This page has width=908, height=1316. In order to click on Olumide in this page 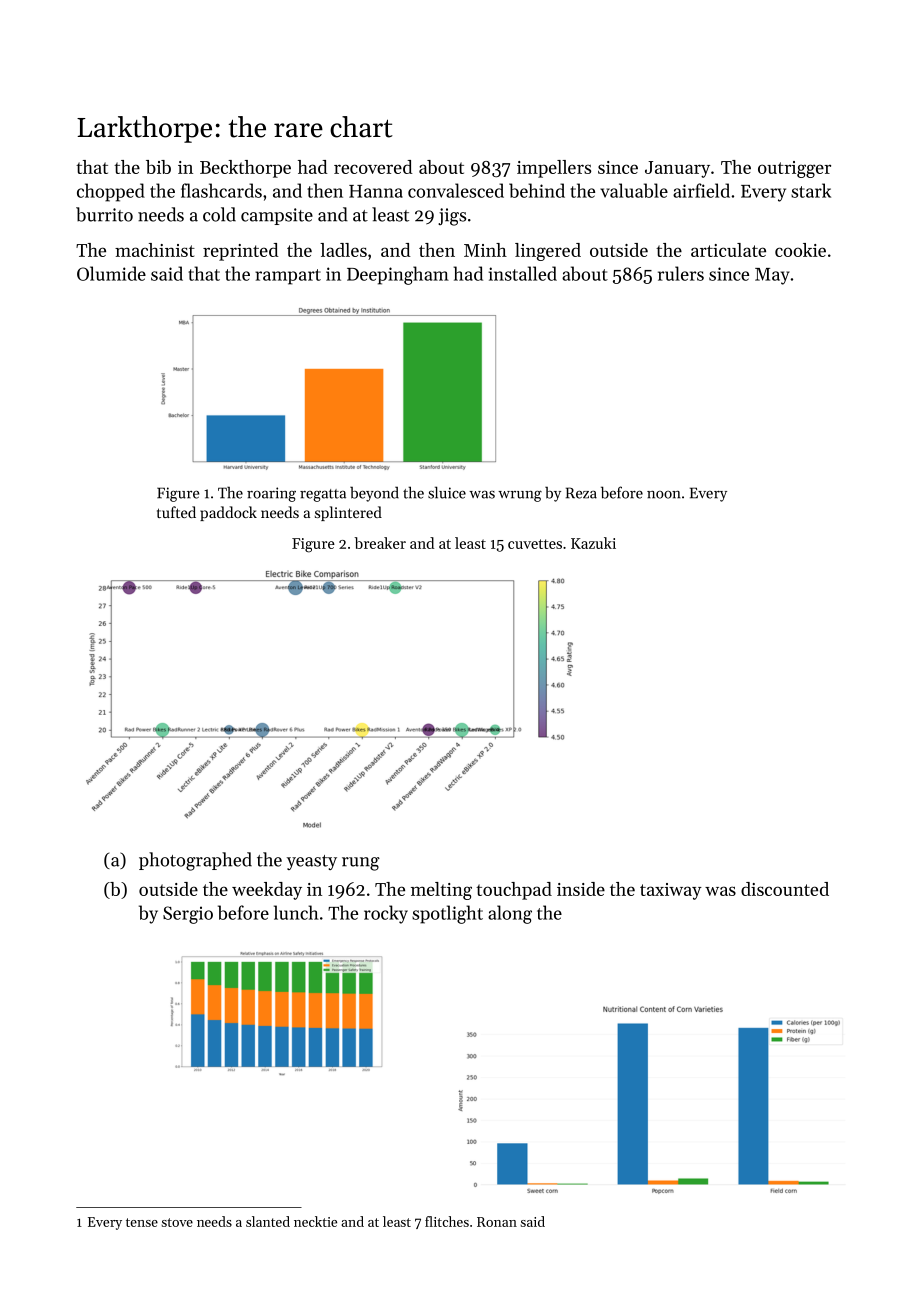, I will do `click(111, 273)`.
